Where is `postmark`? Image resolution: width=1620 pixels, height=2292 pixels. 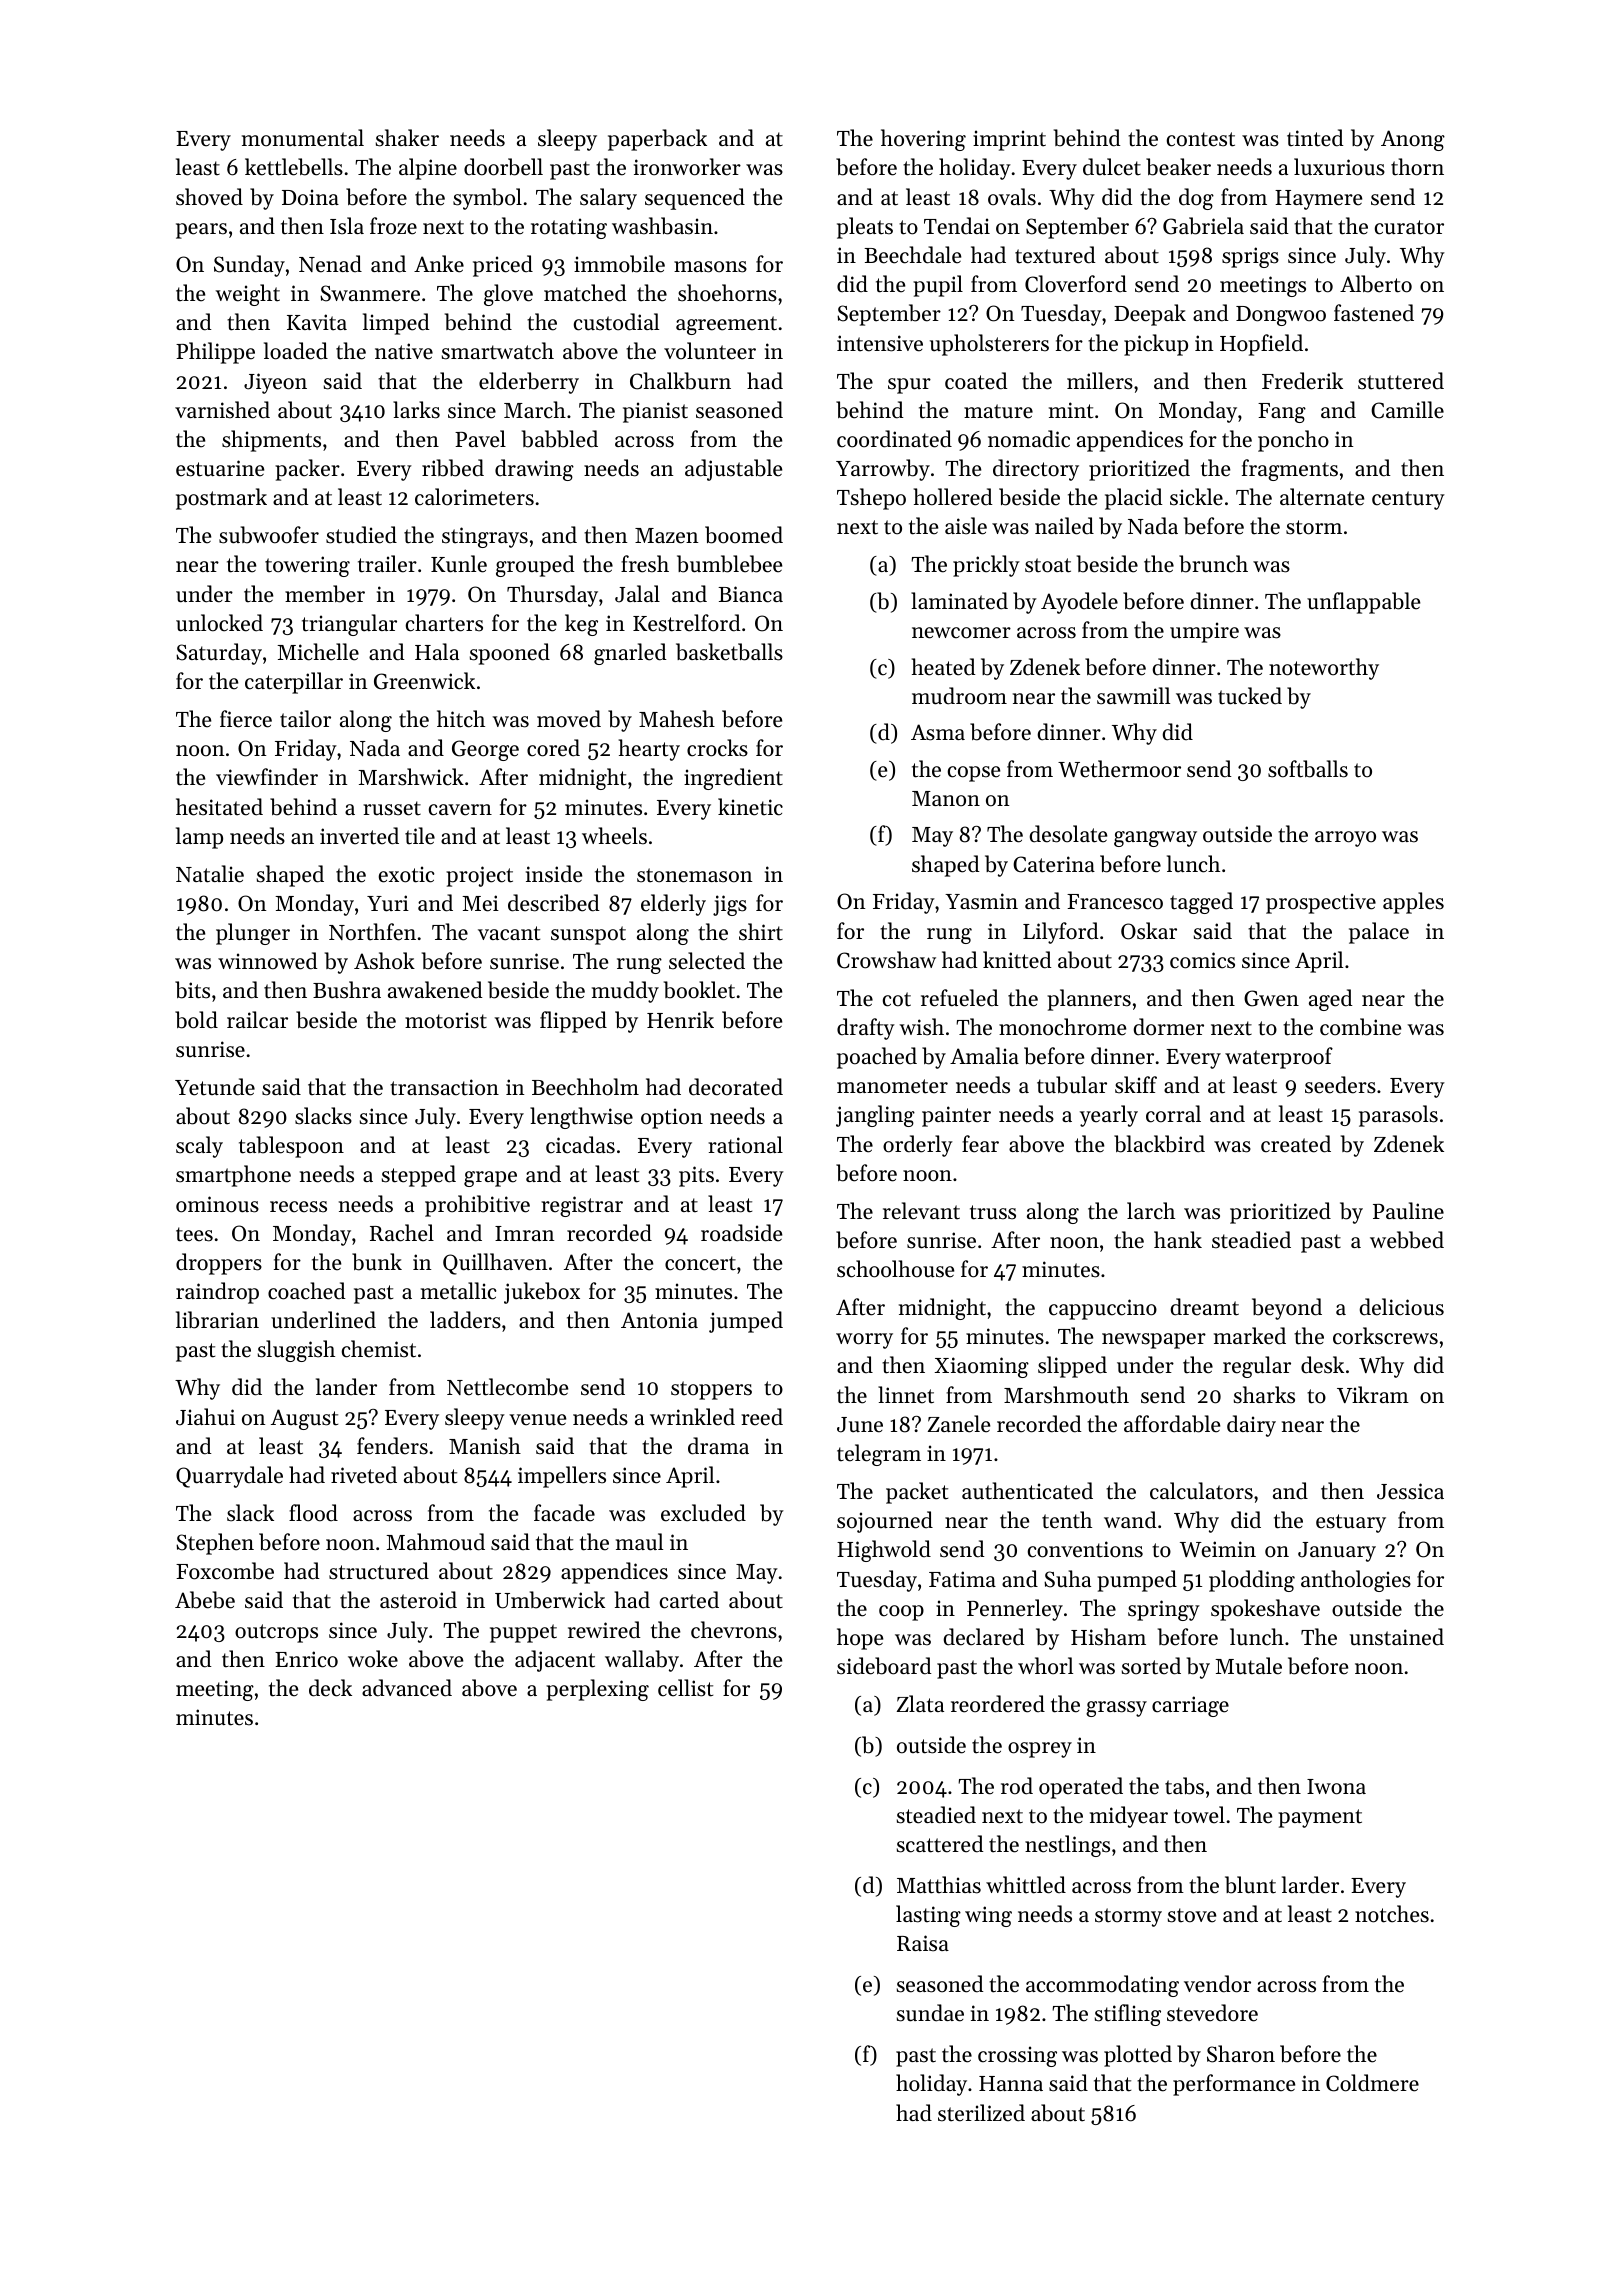 postmark is located at coordinates (221, 499).
